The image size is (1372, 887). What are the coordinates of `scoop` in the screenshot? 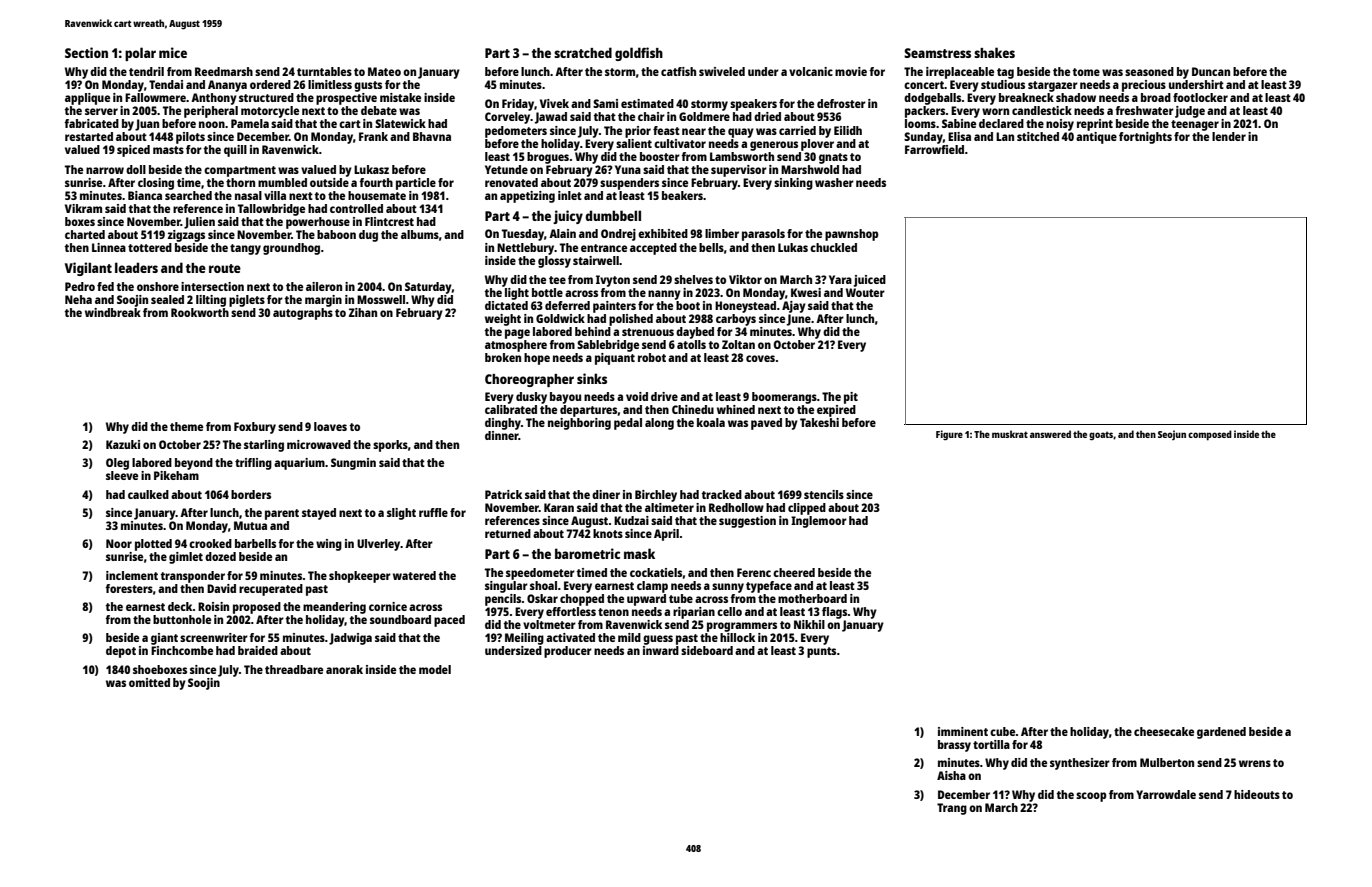 It's located at (1091, 797).
